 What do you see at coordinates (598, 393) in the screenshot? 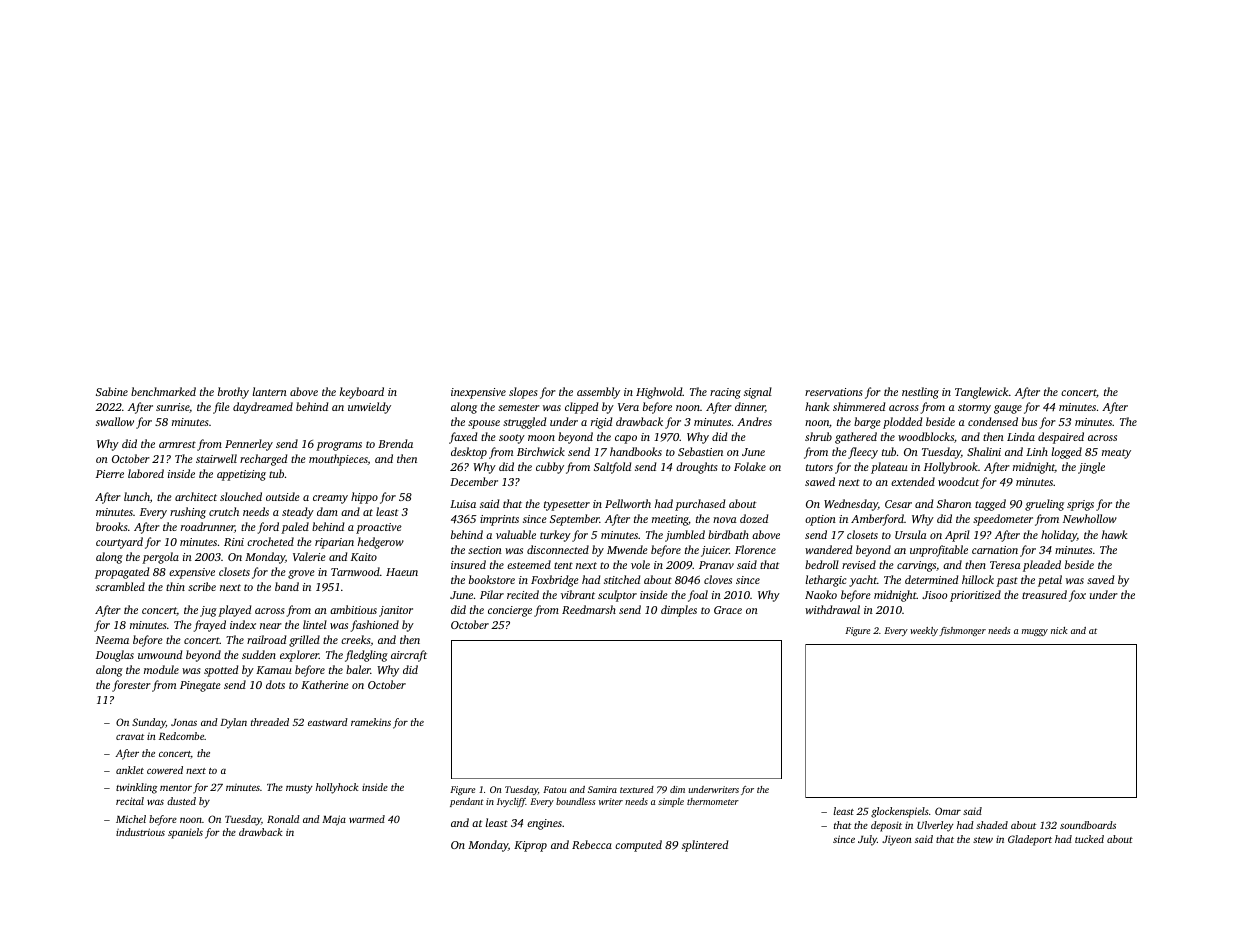
I see `assembly` at bounding box center [598, 393].
